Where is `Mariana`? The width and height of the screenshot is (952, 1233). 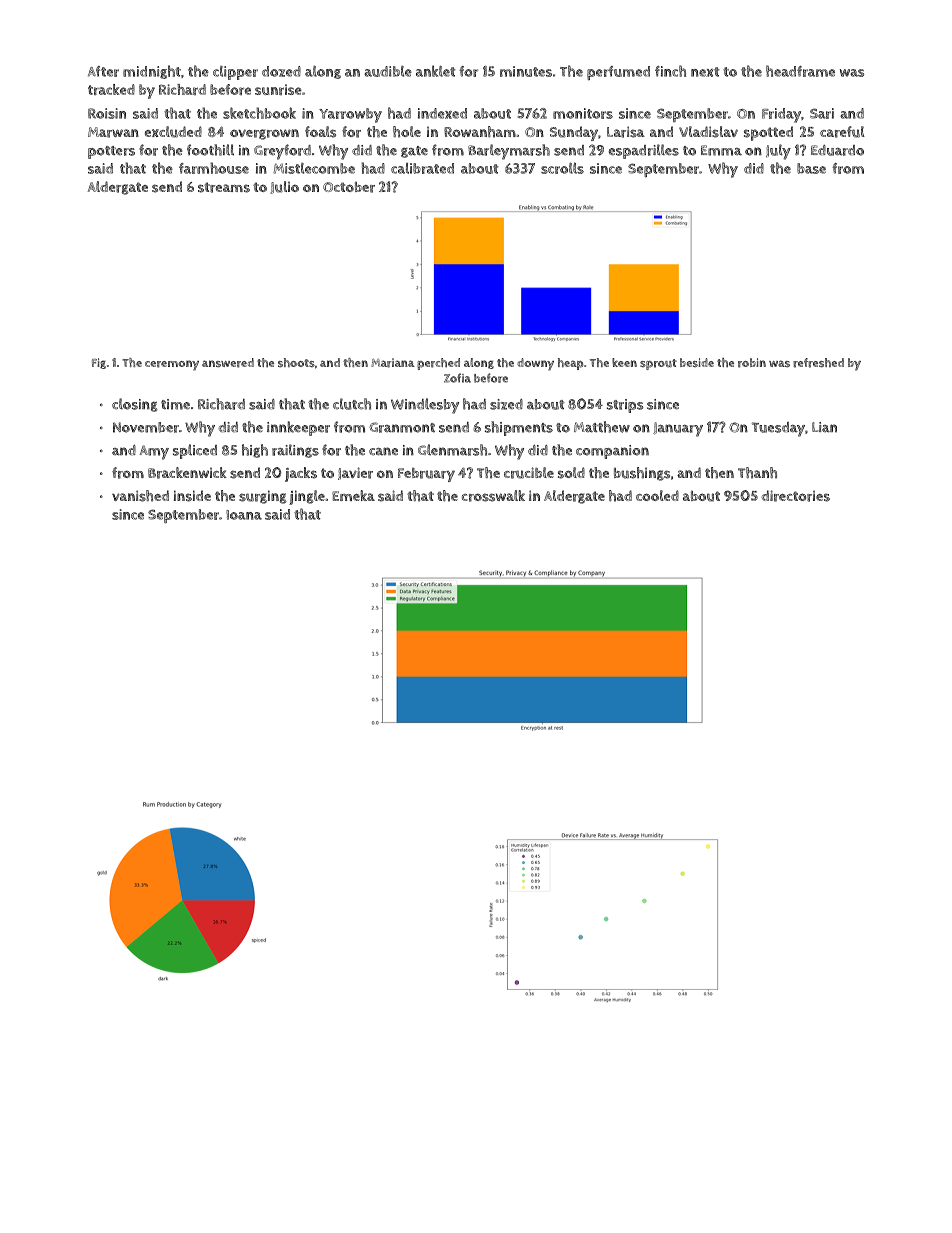
Mariana is located at coordinates (393, 363).
